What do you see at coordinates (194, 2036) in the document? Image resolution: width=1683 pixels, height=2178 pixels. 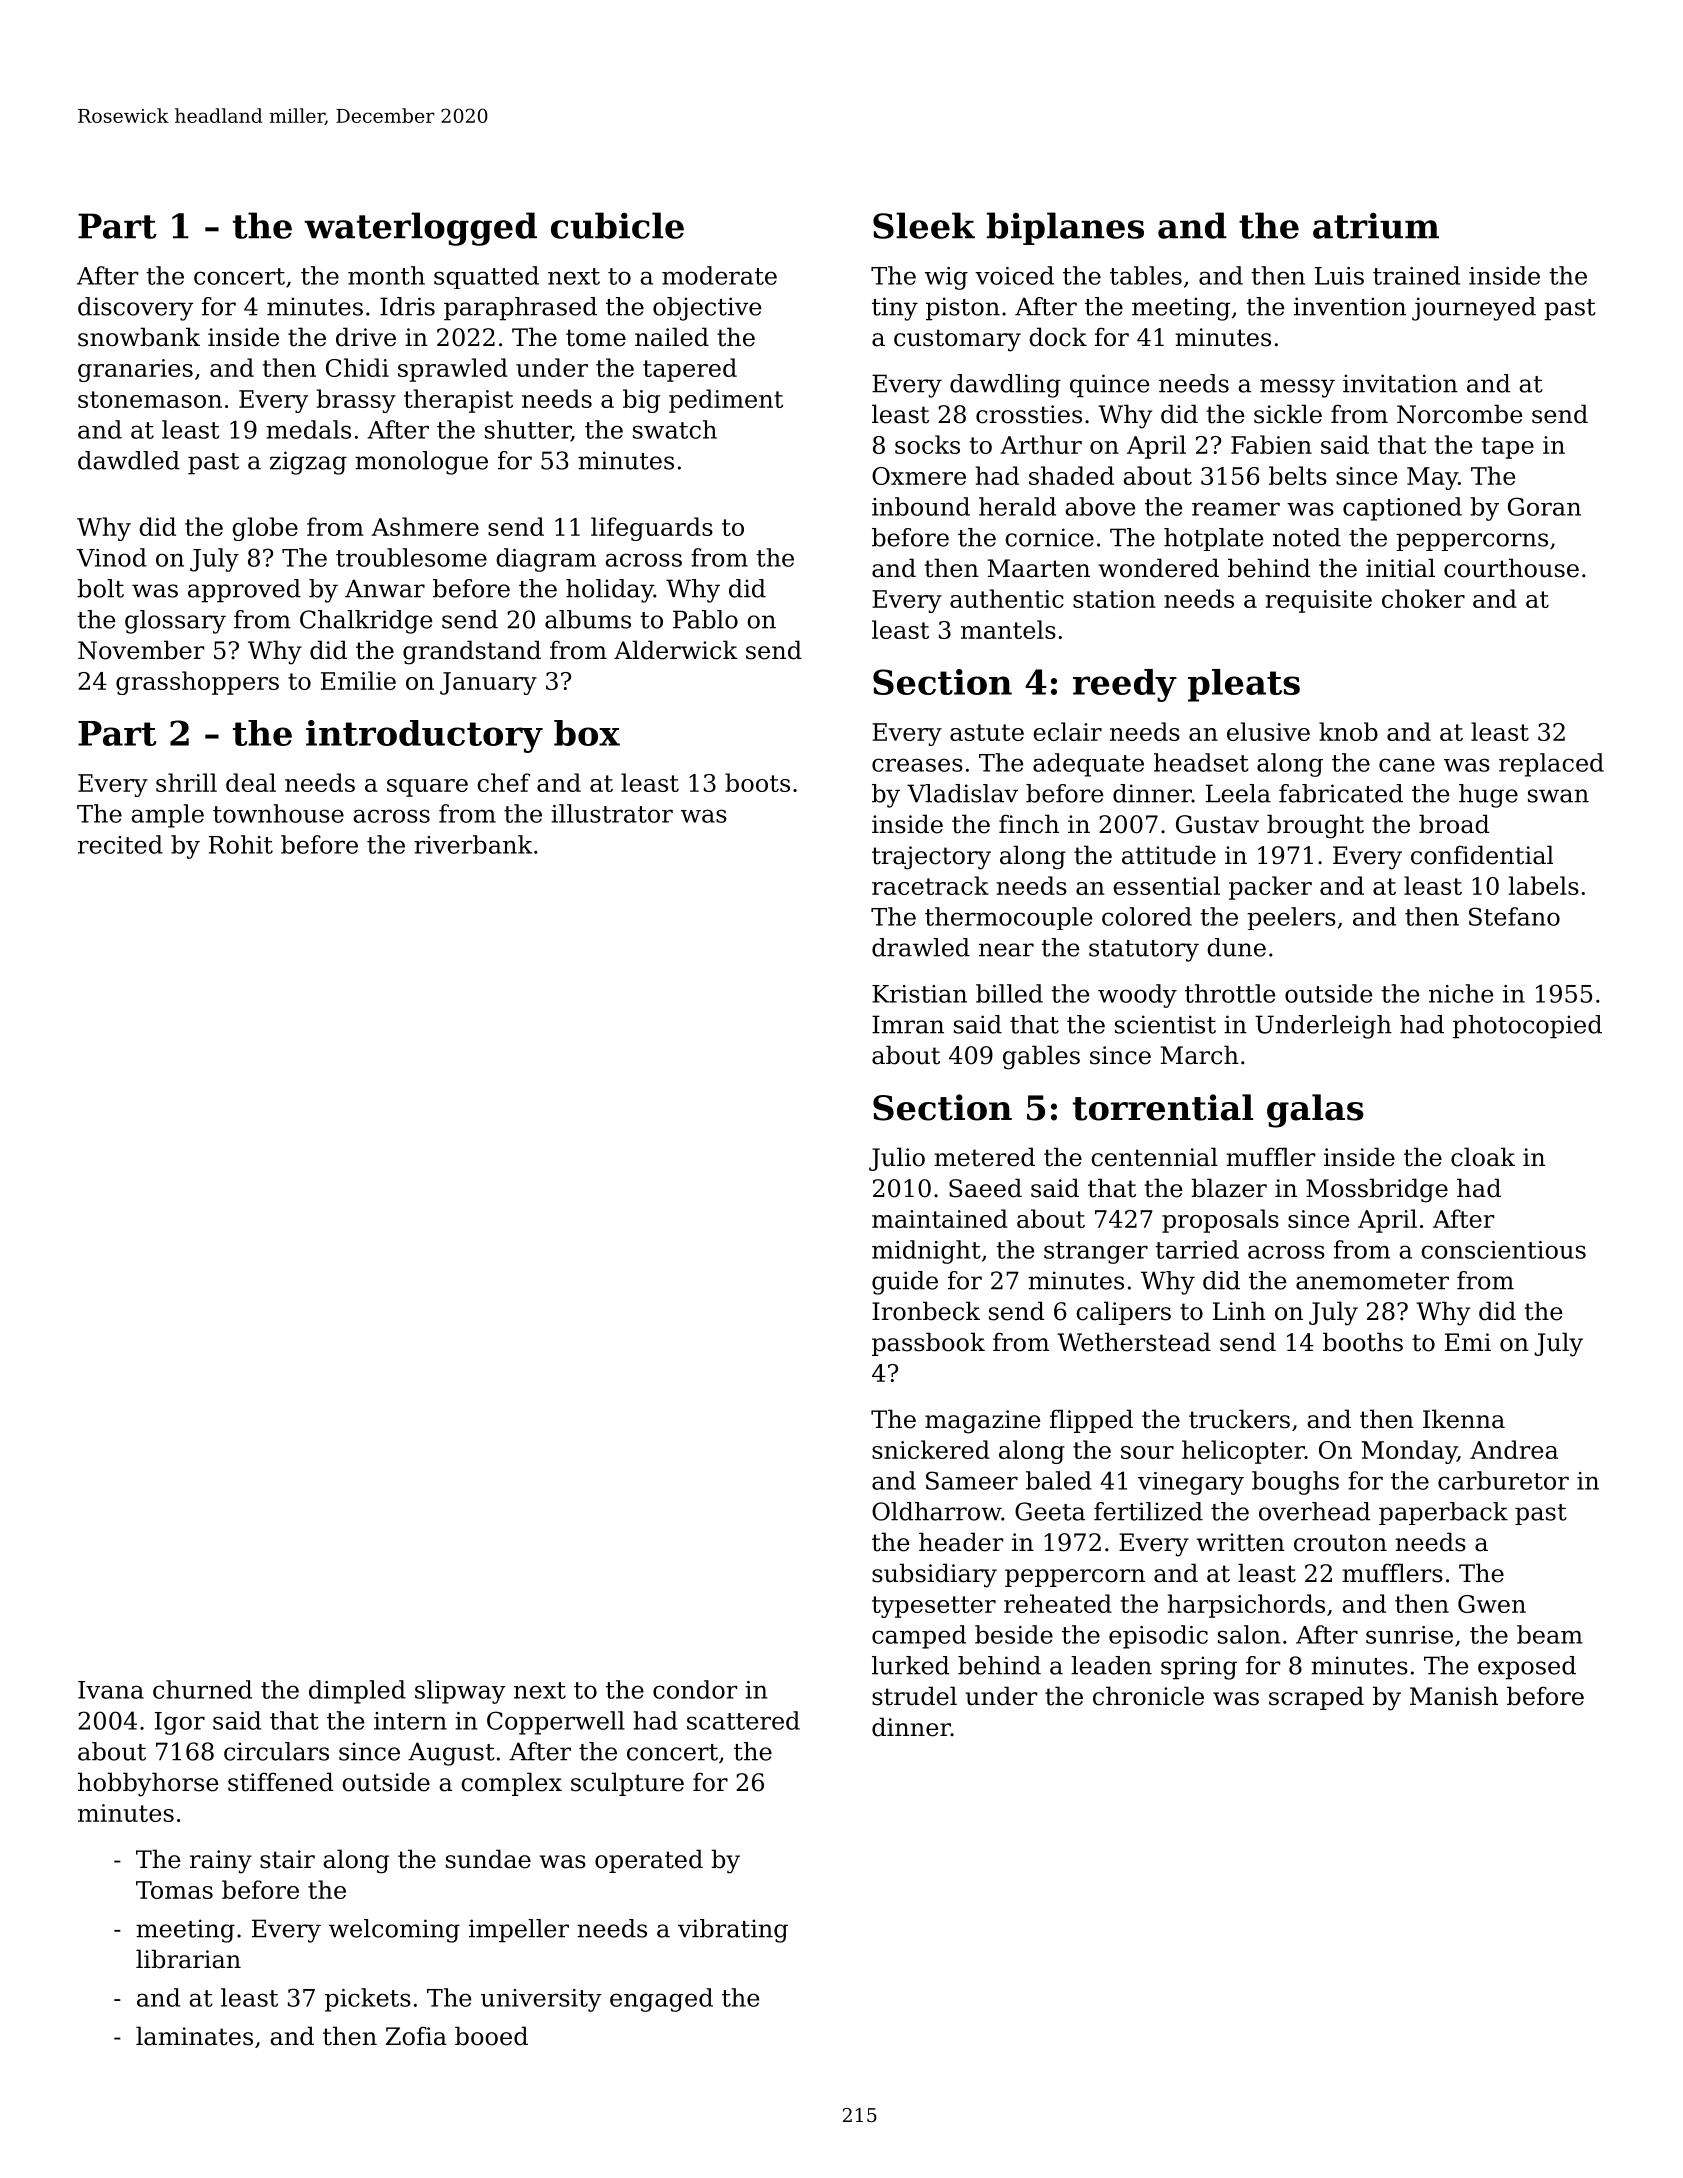 I see `laminates` at bounding box center [194, 2036].
